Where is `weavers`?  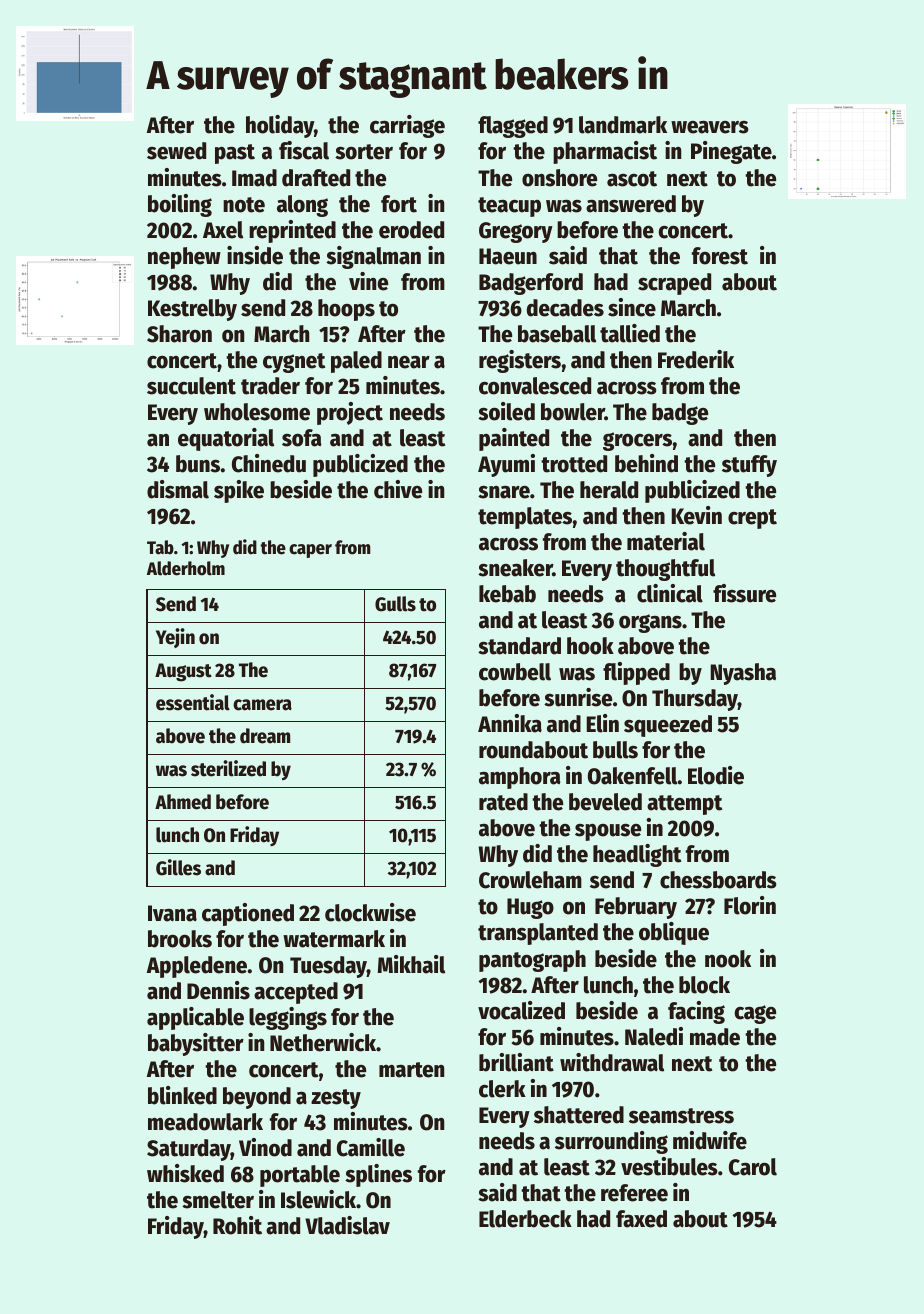 weavers is located at coordinates (710, 127).
